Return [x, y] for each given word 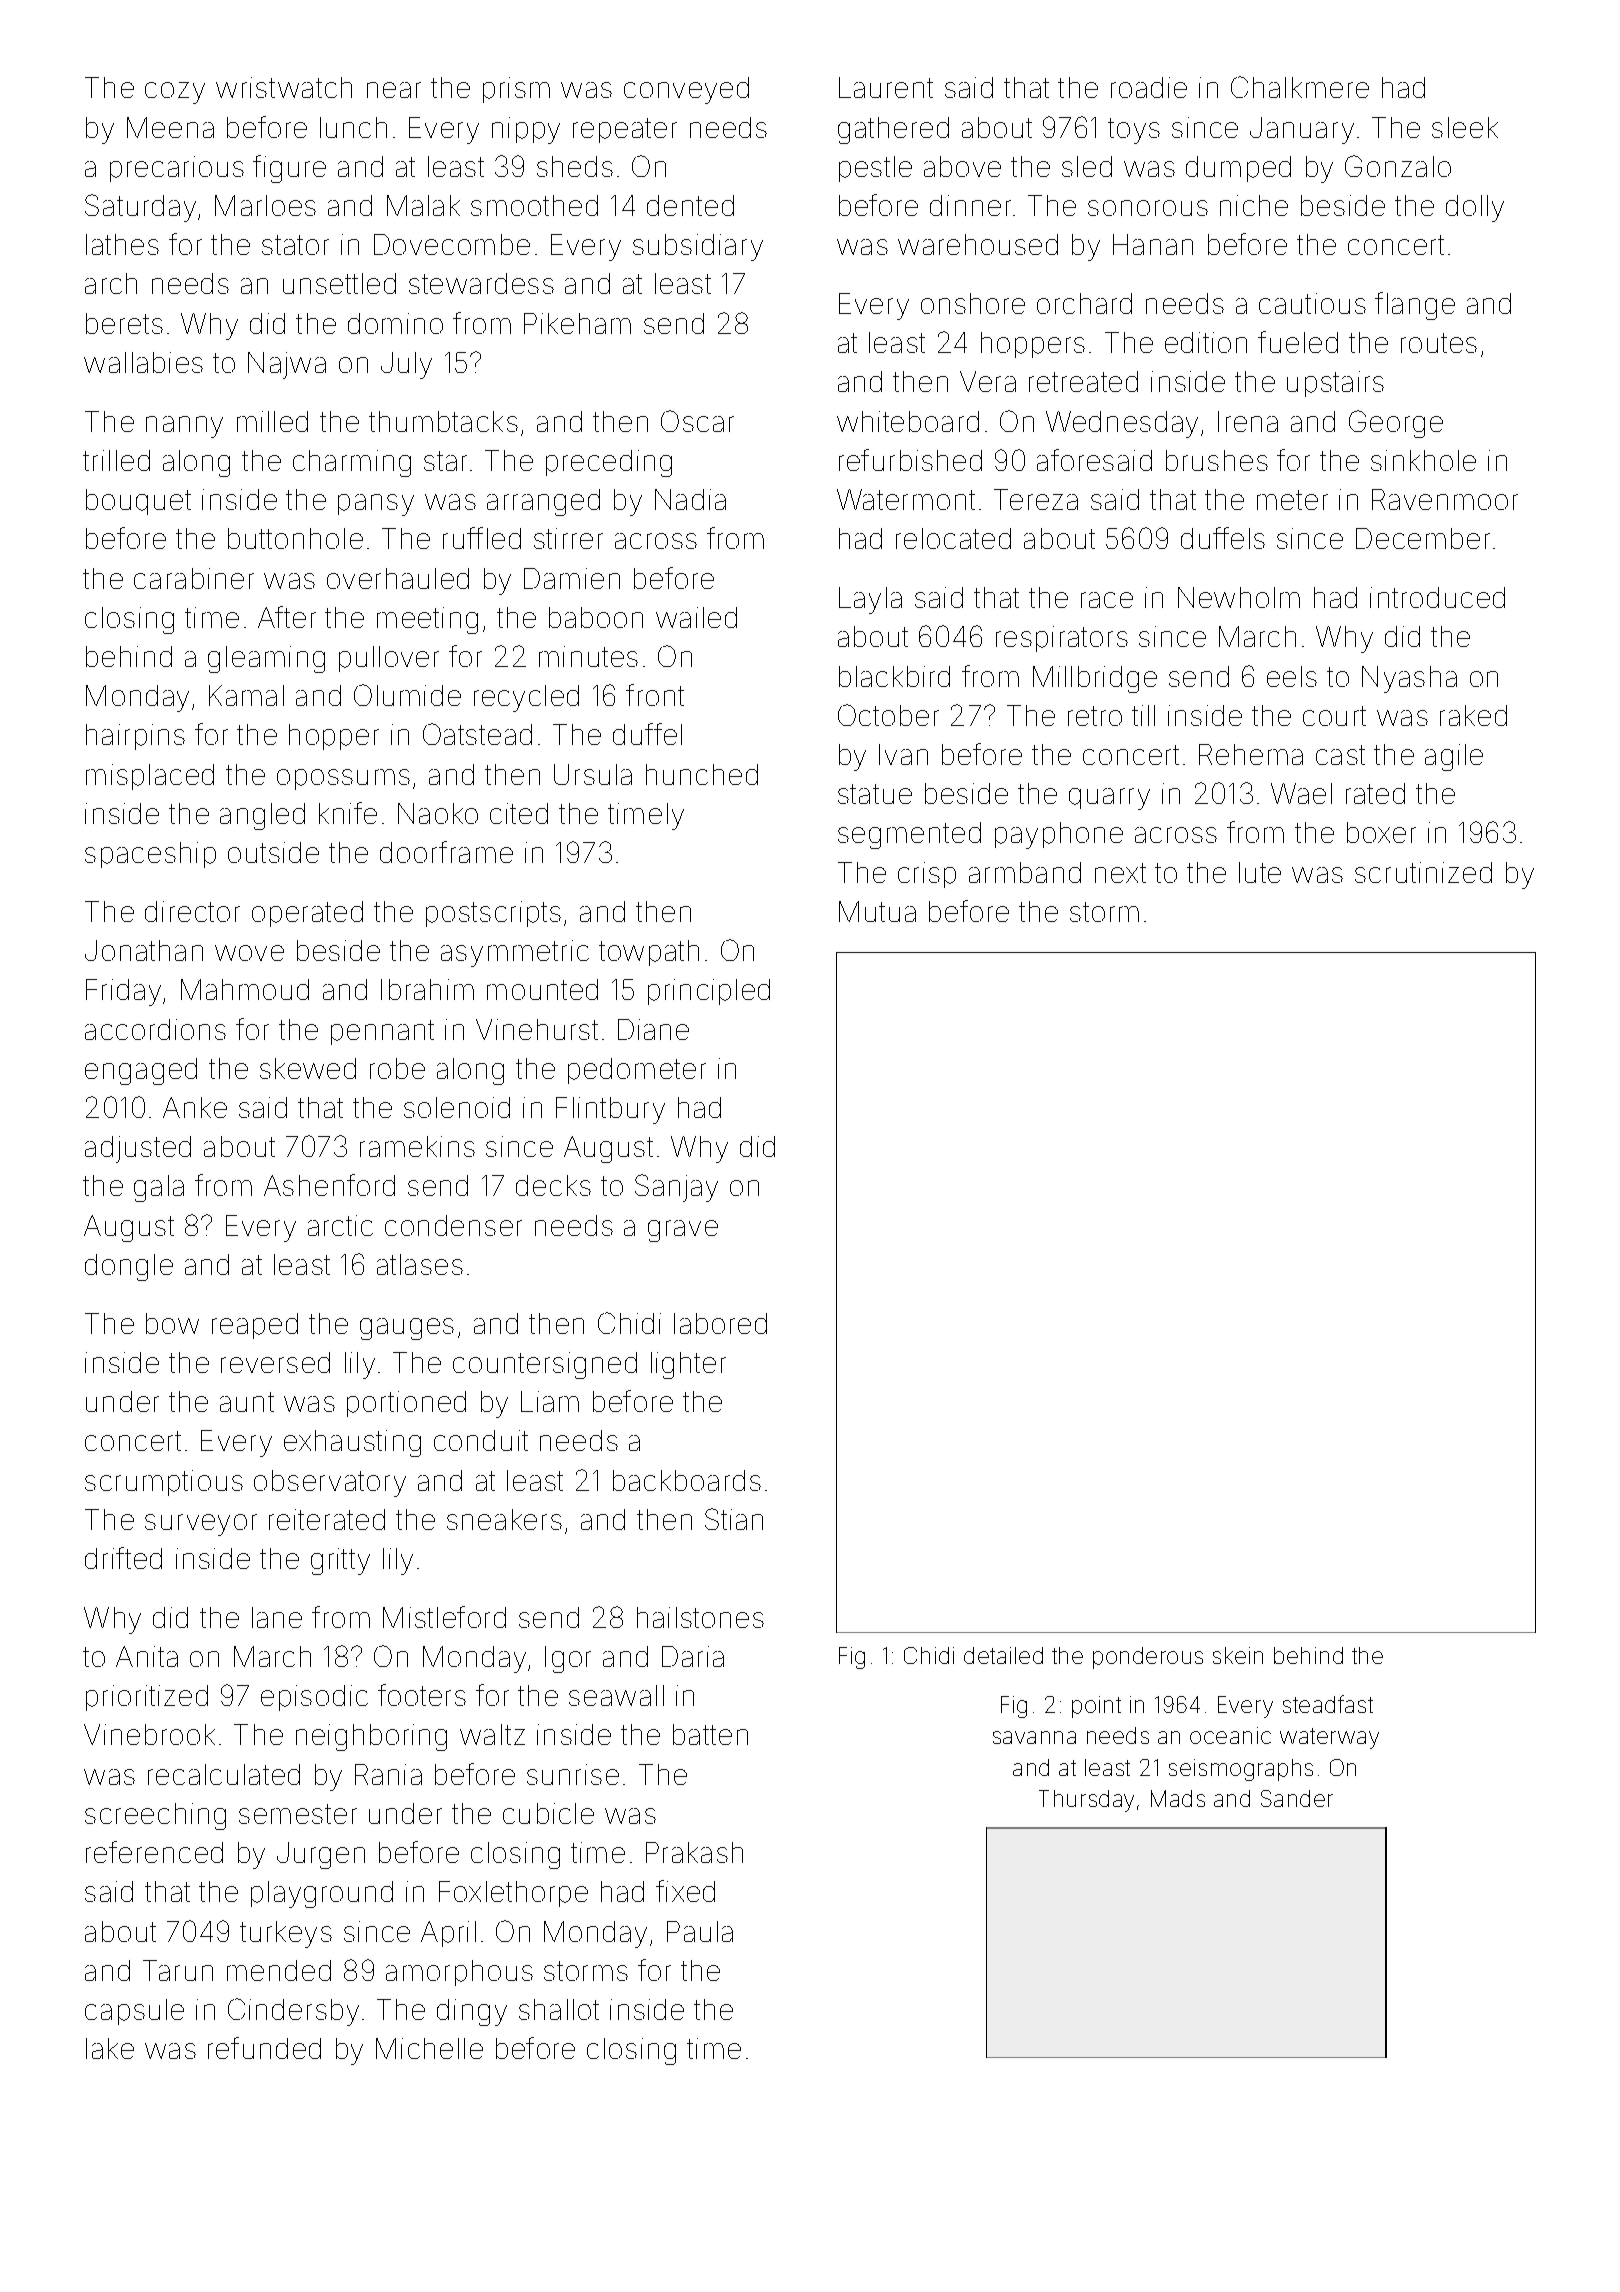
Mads [1178, 1798]
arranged [543, 502]
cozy [175, 93]
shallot [559, 2009]
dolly [1475, 208]
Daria [693, 1656]
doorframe [446, 852]
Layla [870, 600]
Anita [147, 1656]
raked [1473, 715]
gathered [893, 130]
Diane [653, 1029]
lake [110, 2048]
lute [1260, 872]
